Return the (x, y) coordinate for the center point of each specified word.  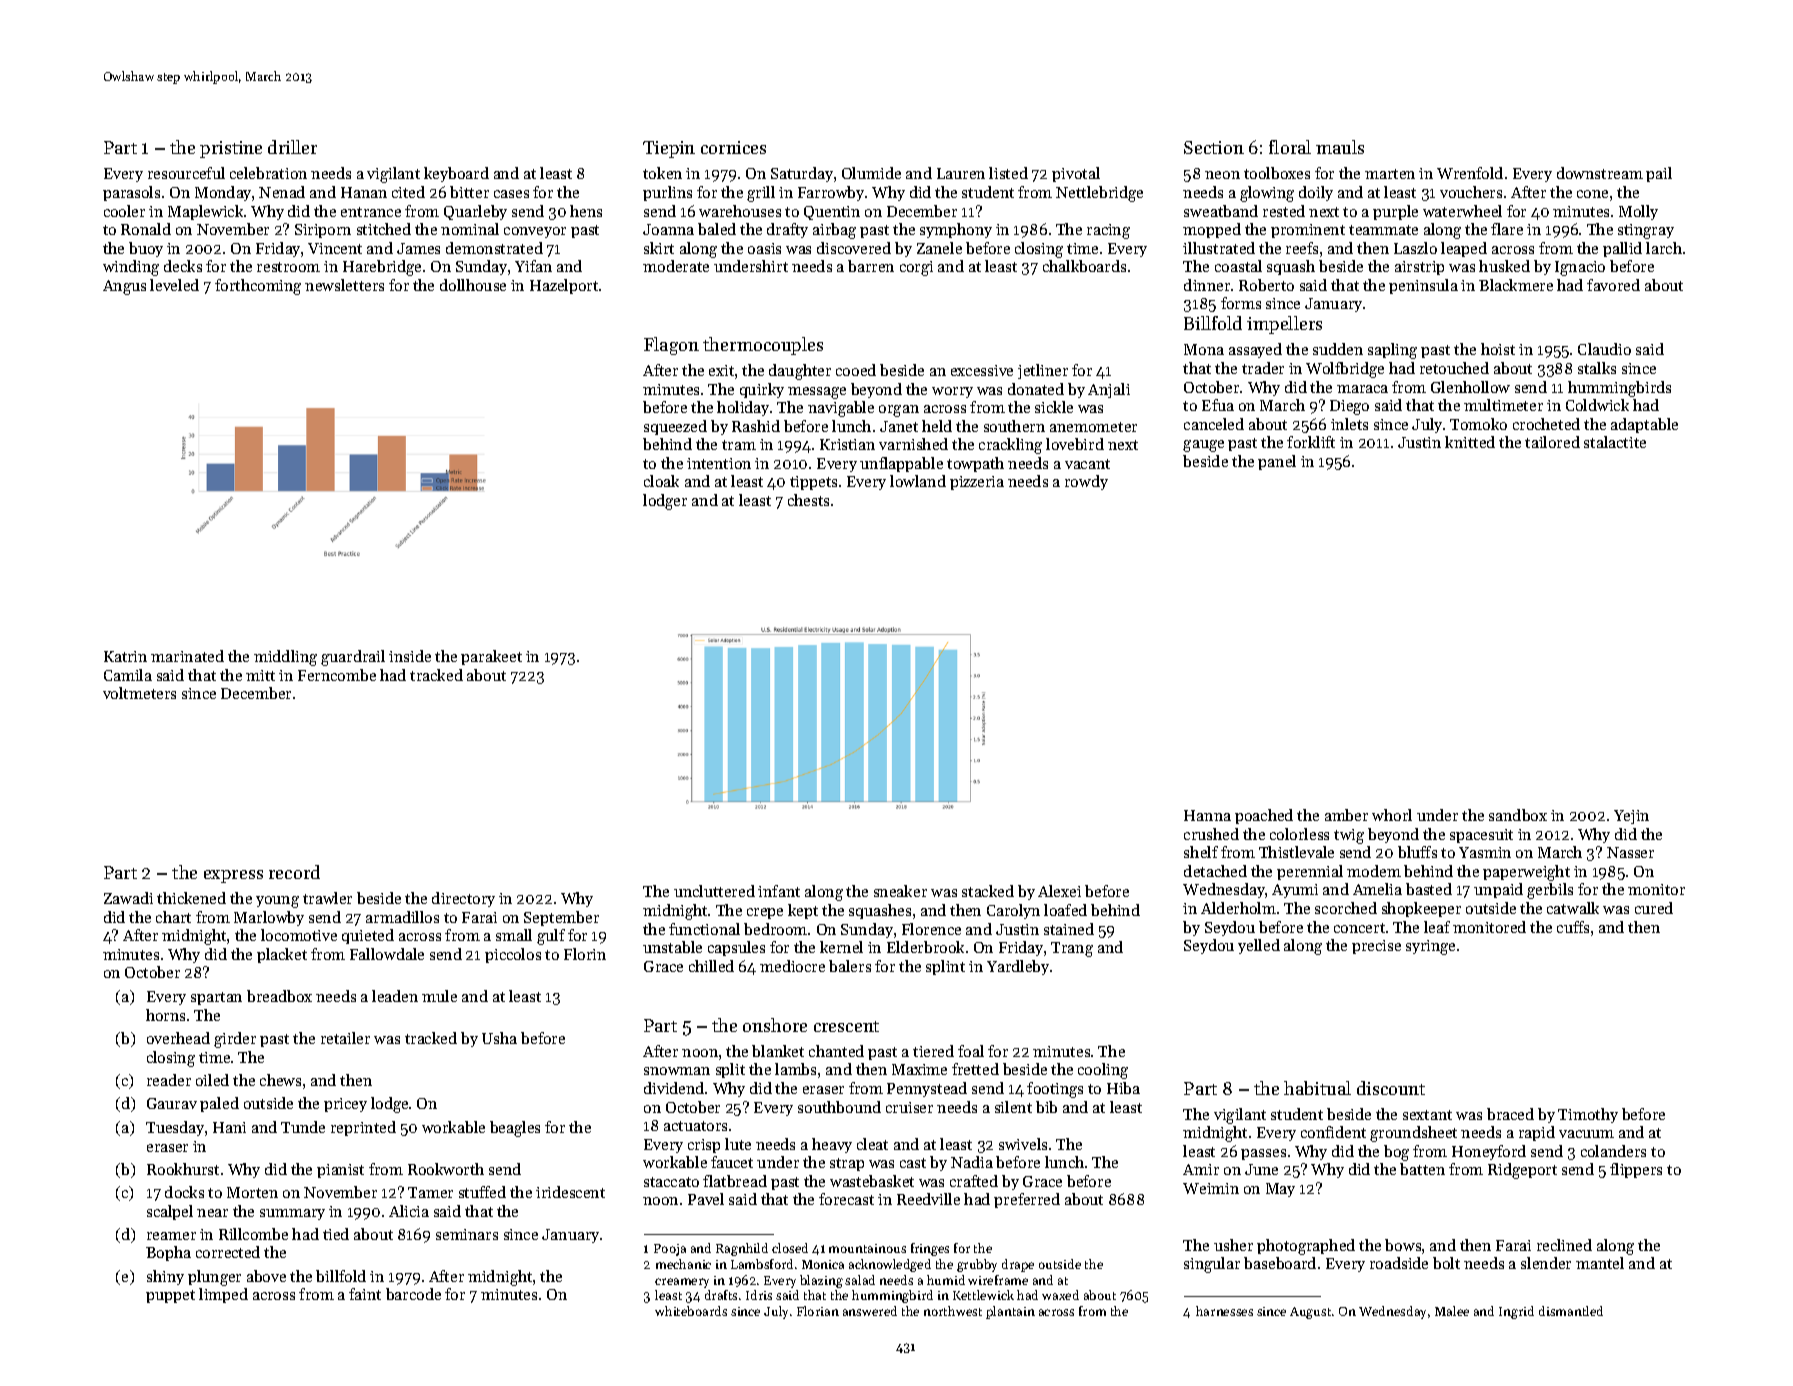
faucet (732, 1162)
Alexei (1059, 891)
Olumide (871, 173)
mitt (260, 675)
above (266, 1276)
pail (1659, 174)
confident (1333, 1132)
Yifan (533, 266)
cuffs (1573, 927)
